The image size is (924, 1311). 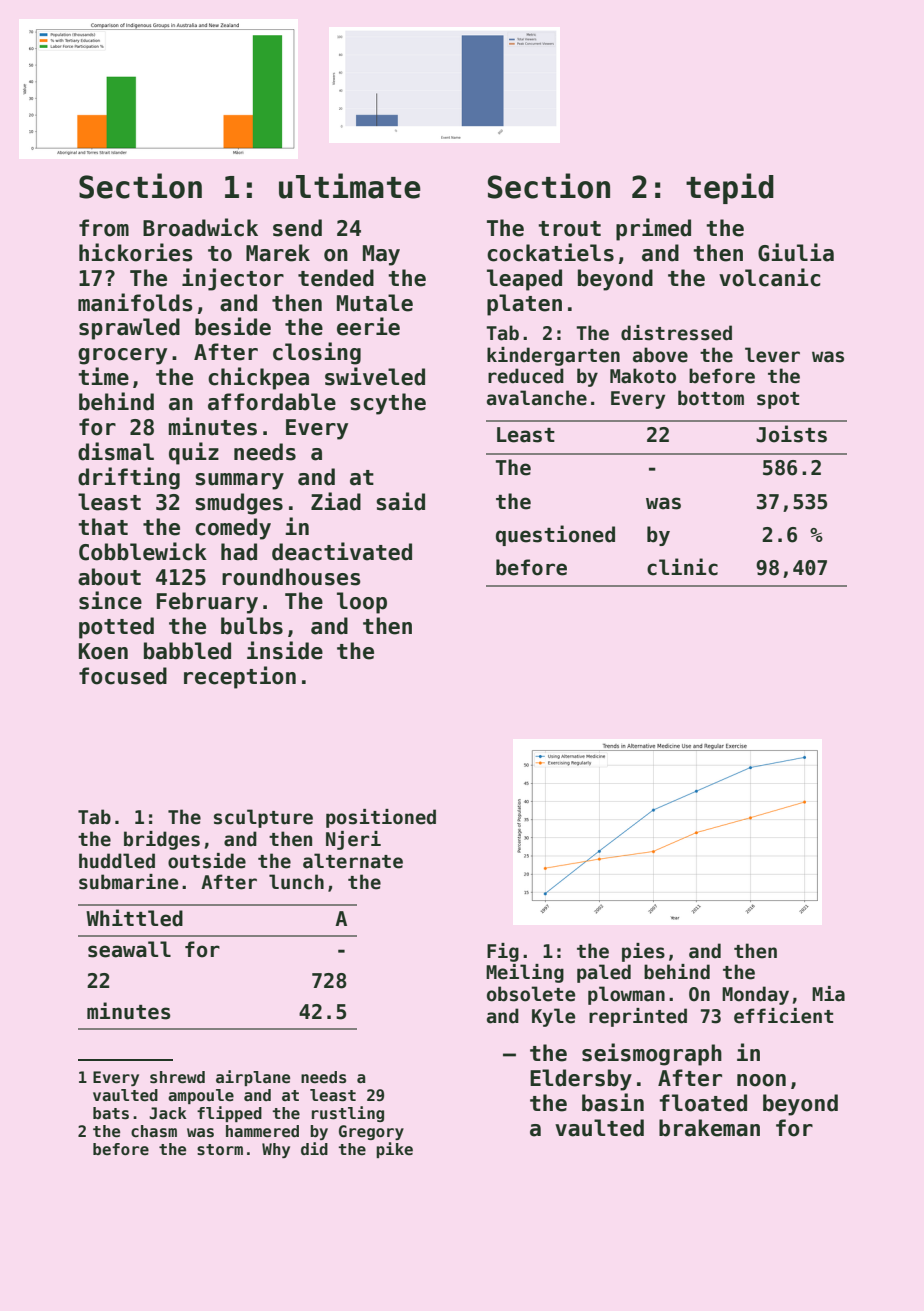 What do you see at coordinates (239, 481) in the image?
I see `summary` at bounding box center [239, 481].
